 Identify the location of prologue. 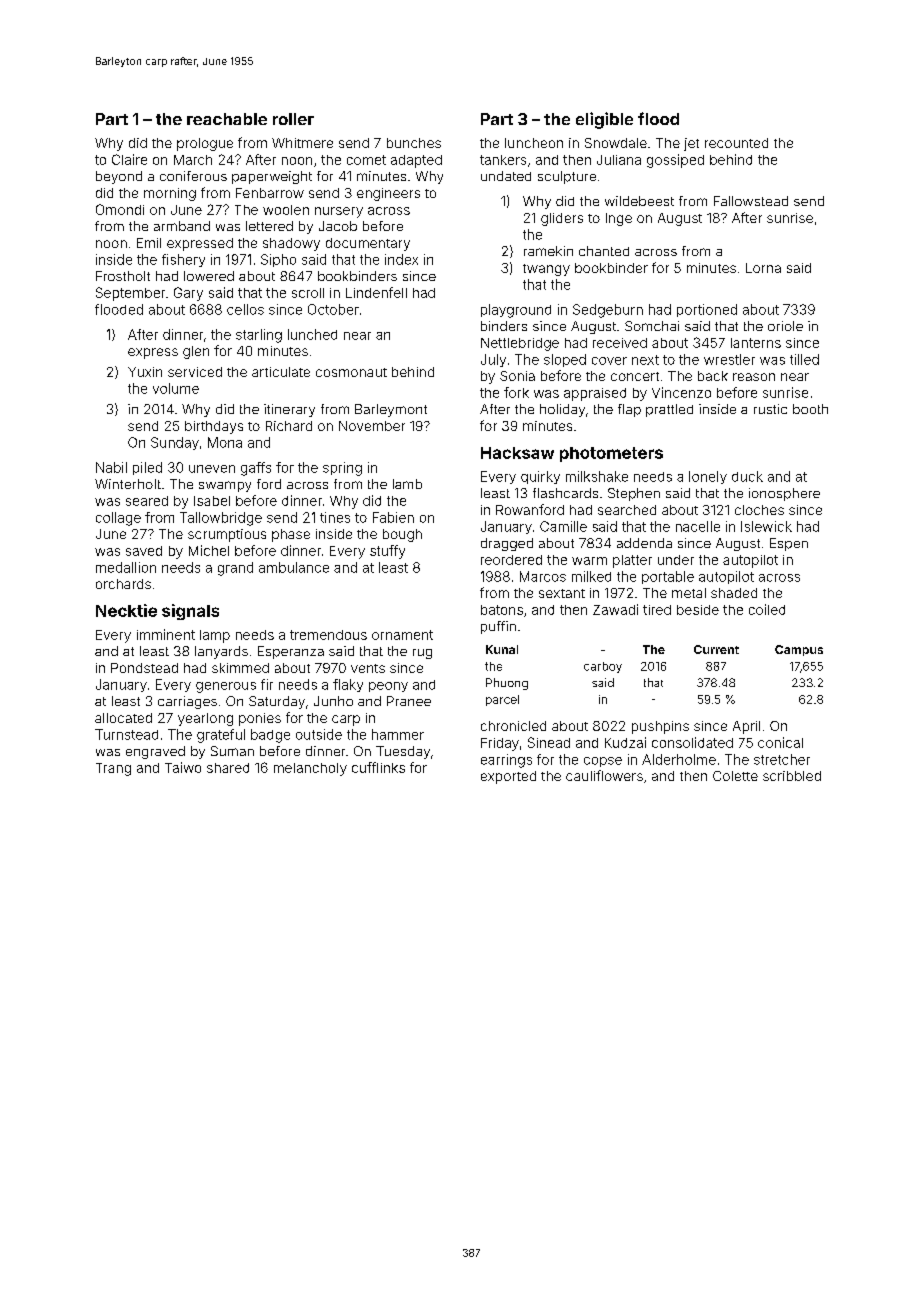
(205, 144).
